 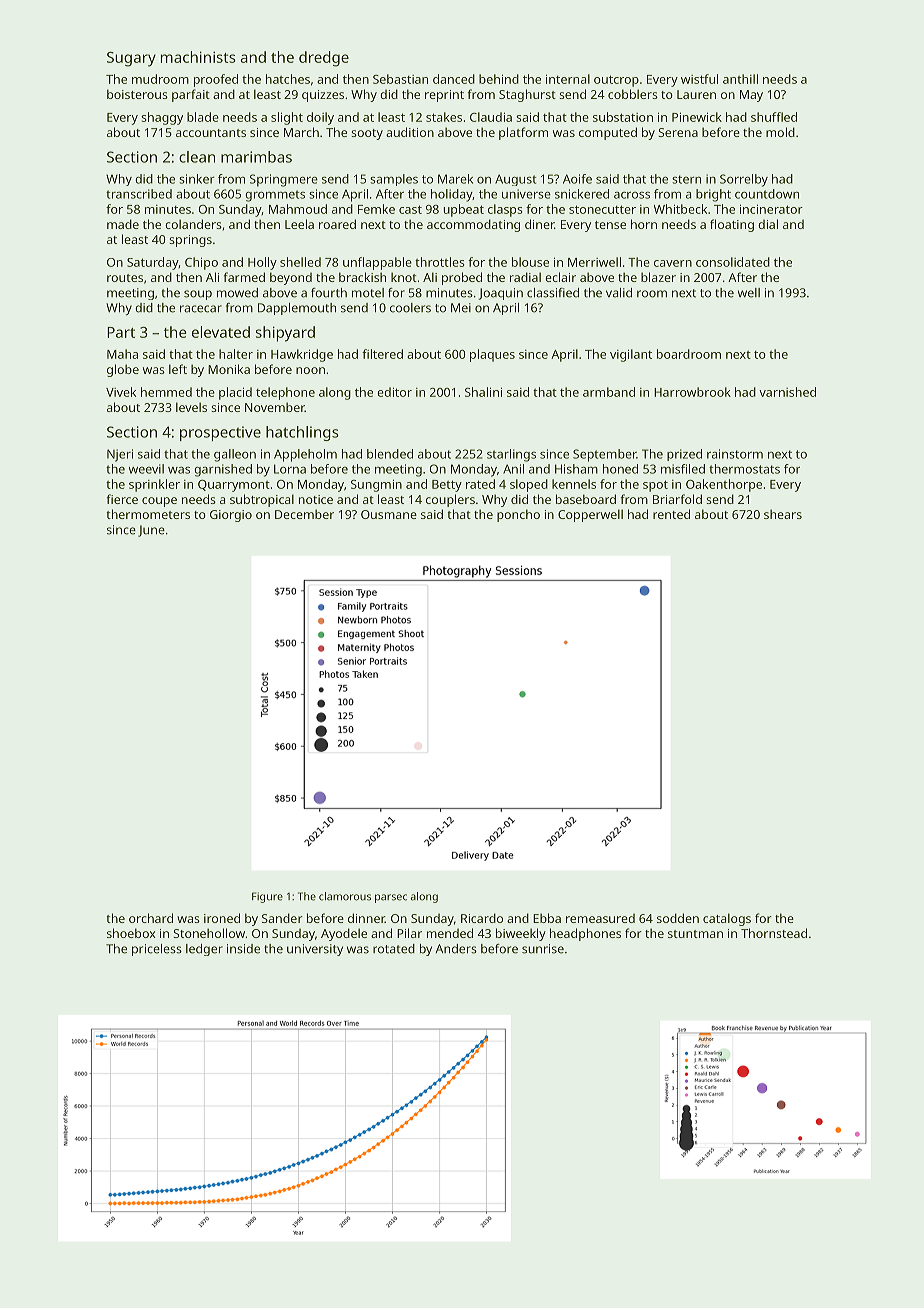 What do you see at coordinates (391, 898) in the image?
I see `parsec` at bounding box center [391, 898].
